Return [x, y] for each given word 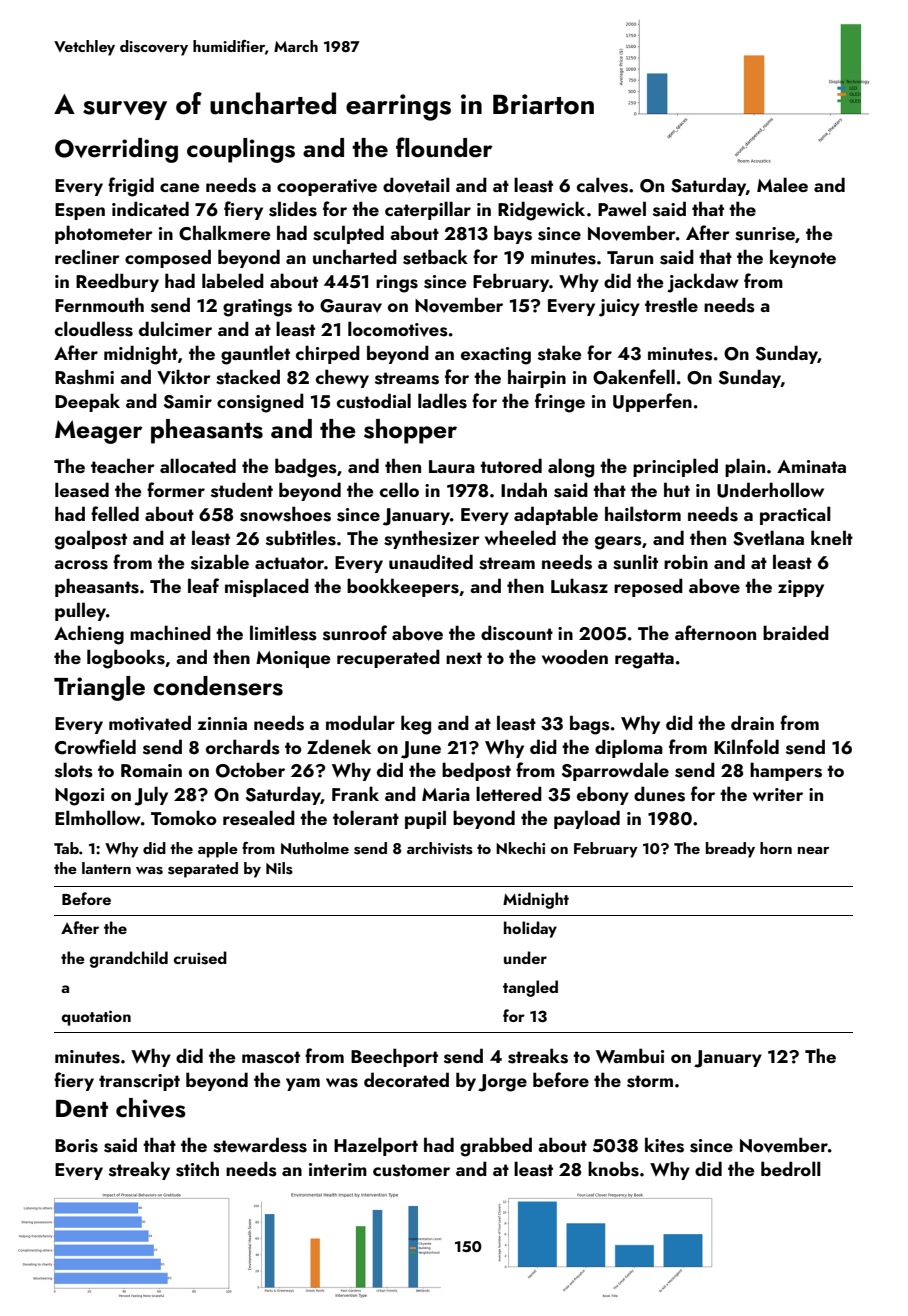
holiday [530, 929]
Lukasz [579, 586]
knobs [613, 1169]
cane [180, 187]
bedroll [791, 1168]
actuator [289, 563]
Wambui [630, 1056]
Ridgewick [541, 211]
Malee [782, 184]
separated [203, 870]
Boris [76, 1146]
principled [675, 467]
